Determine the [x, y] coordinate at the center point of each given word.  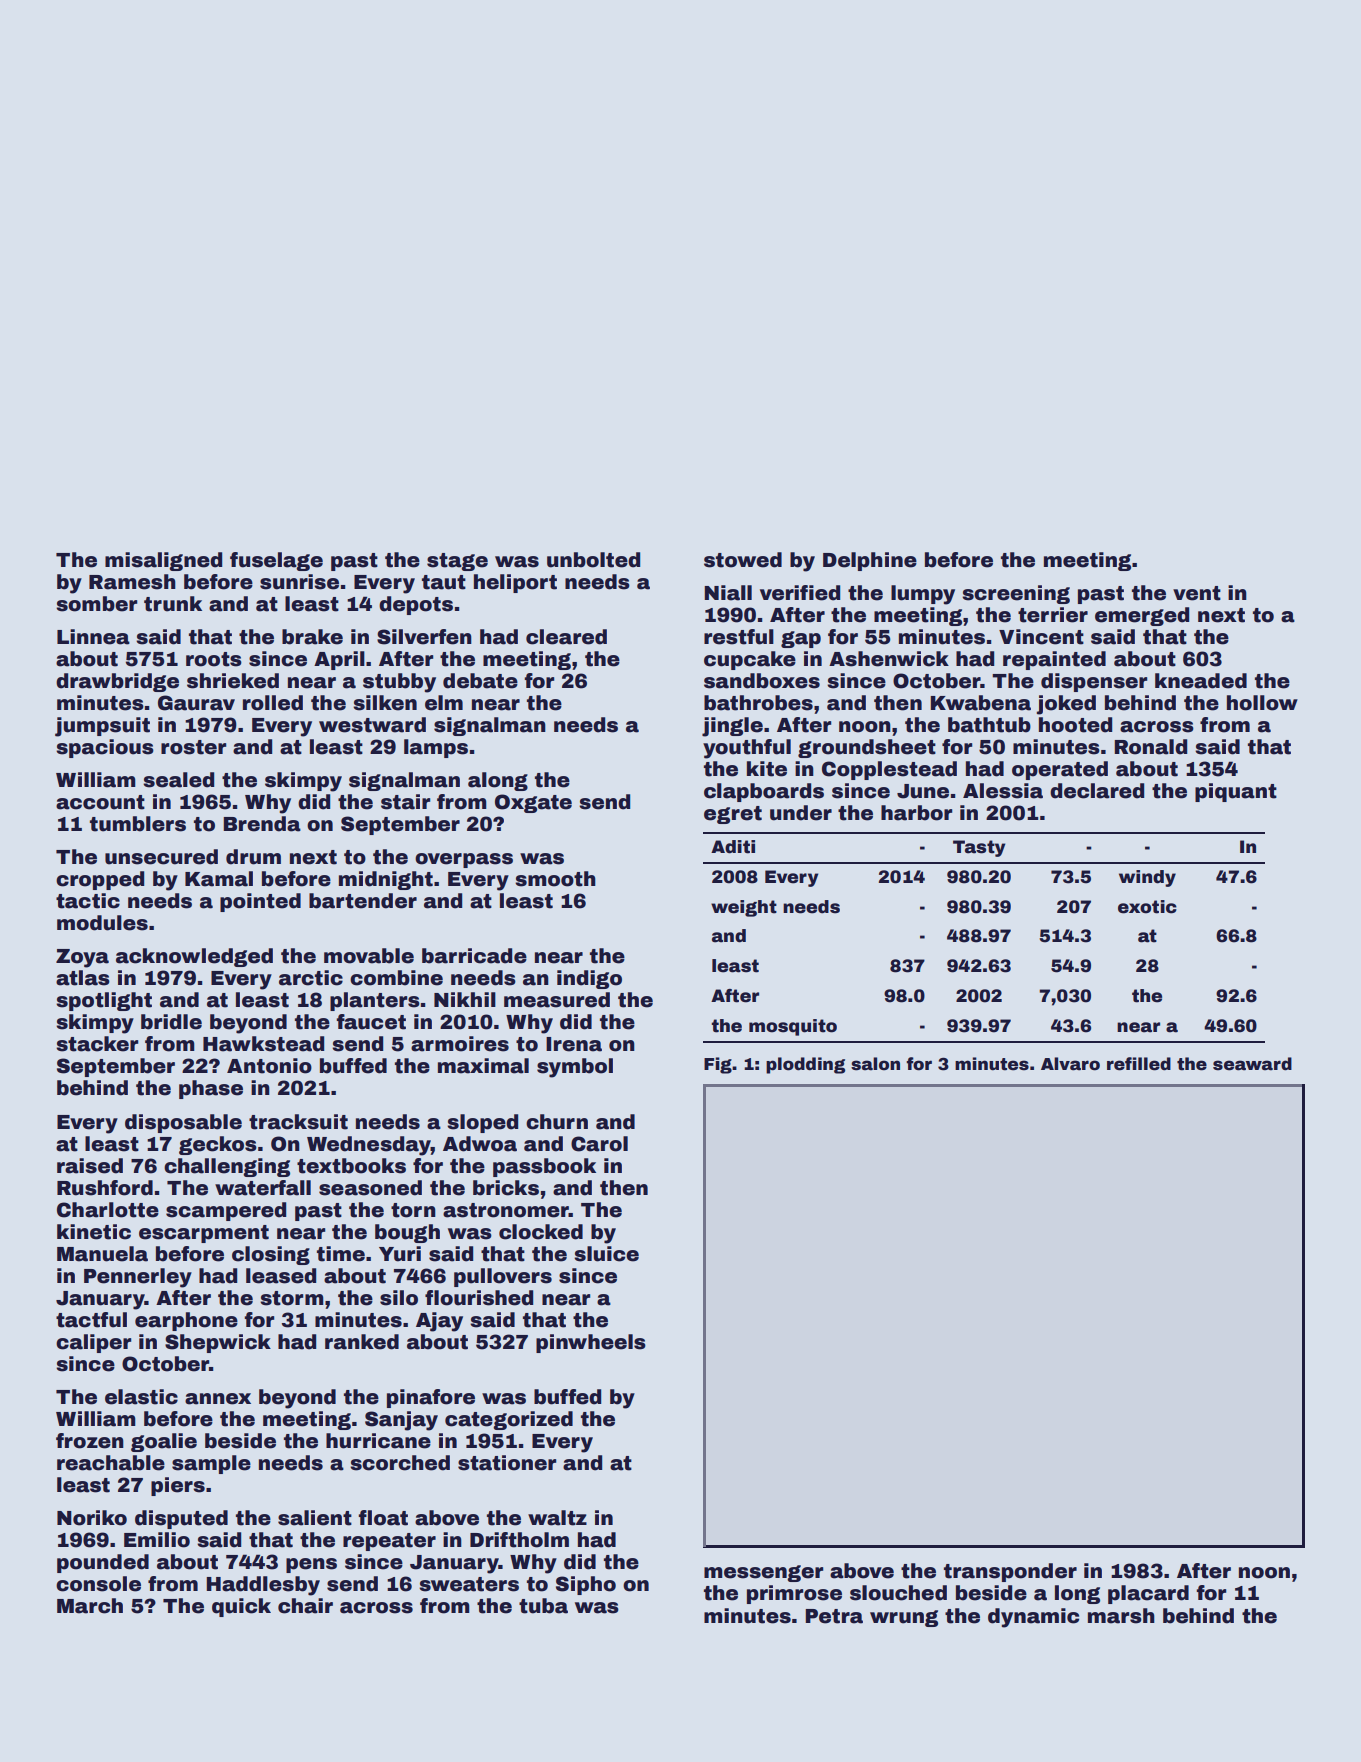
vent [1197, 593]
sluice [606, 1254]
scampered [226, 1211]
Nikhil [465, 999]
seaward [1252, 1064]
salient [315, 1518]
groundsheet [867, 748]
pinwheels [591, 1343]
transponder [1010, 1572]
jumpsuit [102, 727]
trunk [173, 604]
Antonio [269, 1066]
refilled [1139, 1064]
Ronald [1150, 747]
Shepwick [218, 1343]
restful [739, 637]
